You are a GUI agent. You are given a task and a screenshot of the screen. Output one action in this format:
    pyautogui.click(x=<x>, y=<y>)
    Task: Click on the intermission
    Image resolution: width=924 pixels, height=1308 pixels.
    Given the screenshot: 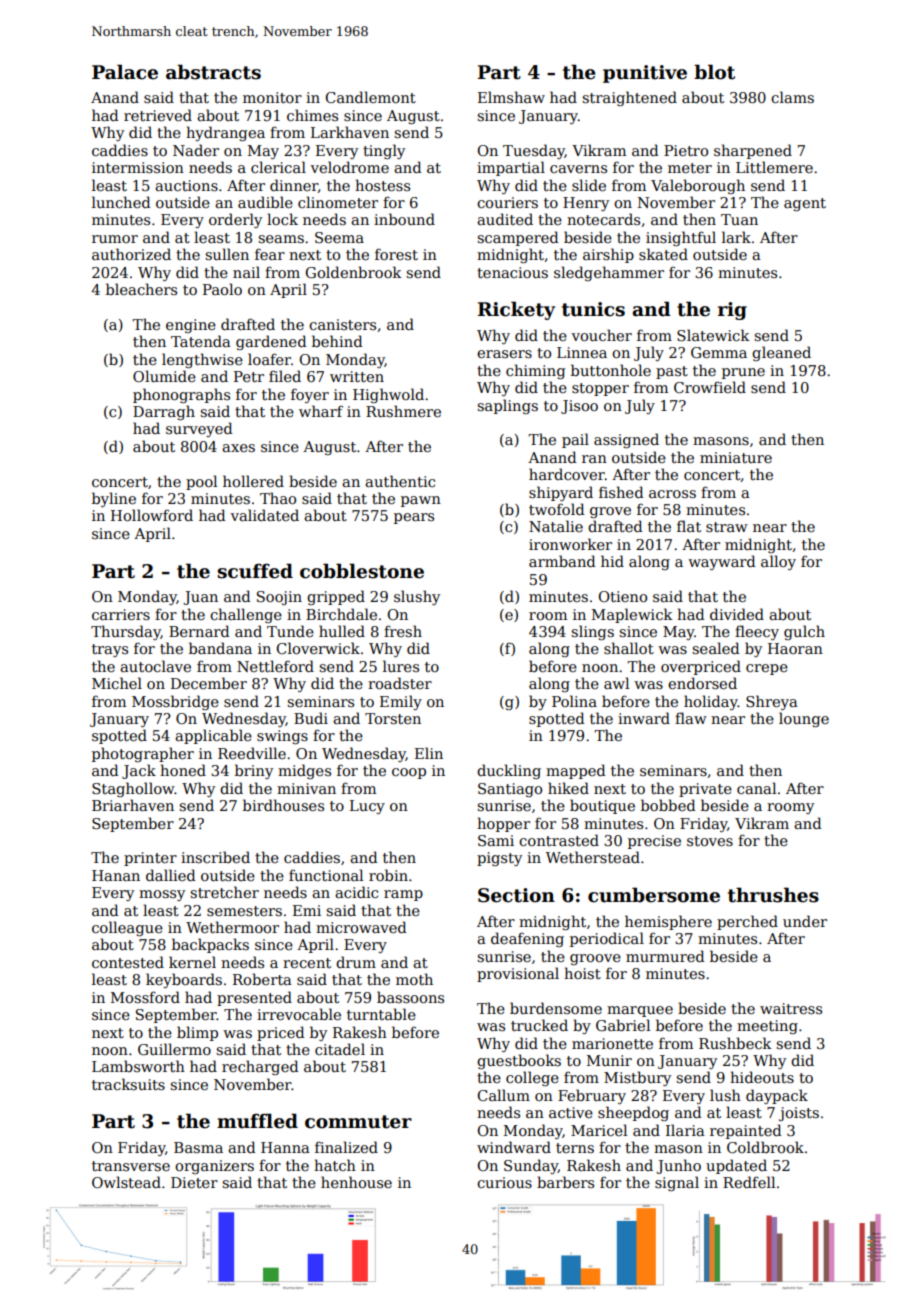 What is the action you would take?
    pyautogui.click(x=138, y=167)
